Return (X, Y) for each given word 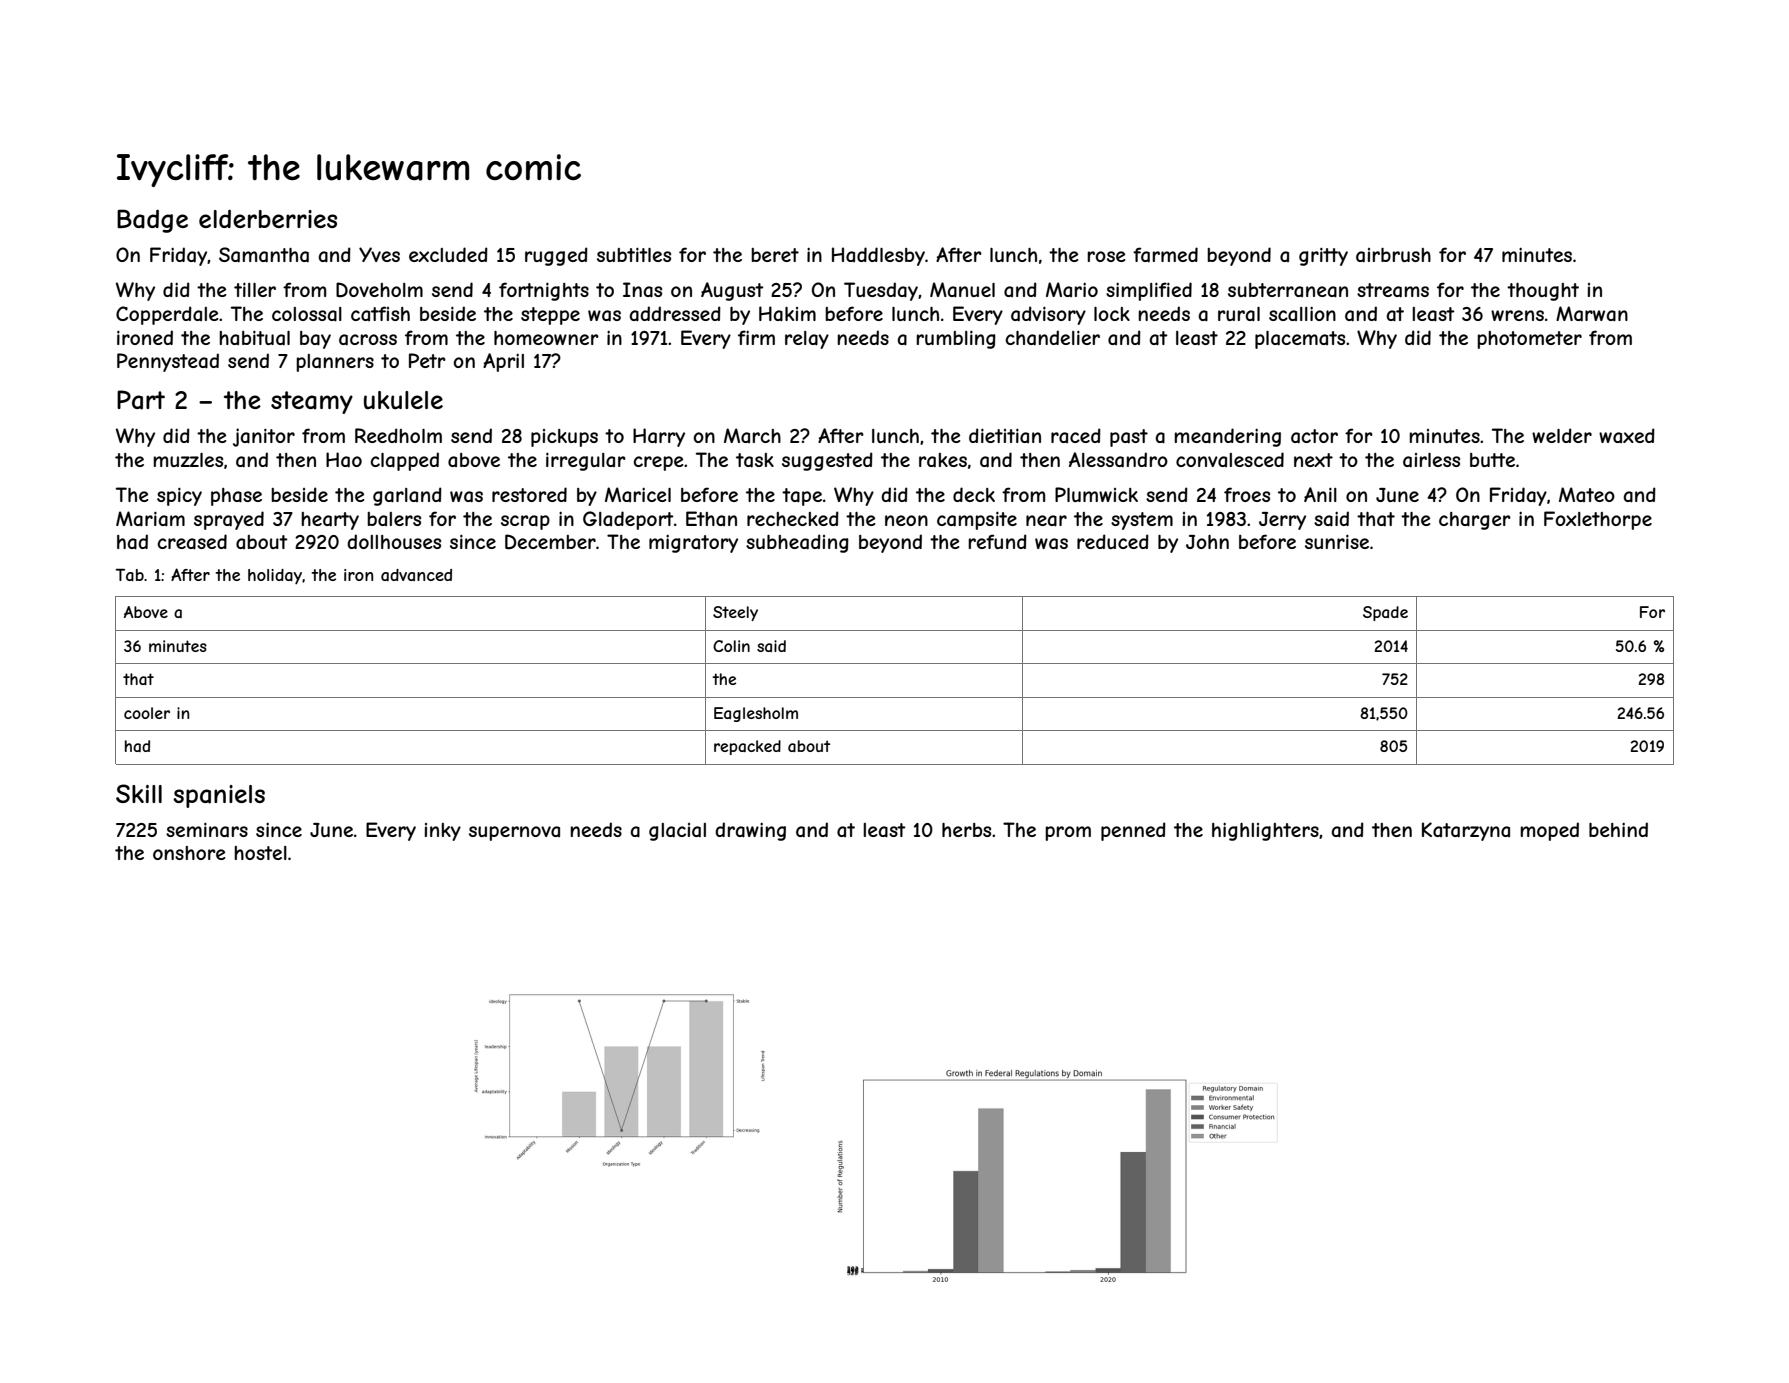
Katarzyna (1466, 831)
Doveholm (379, 290)
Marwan (1592, 314)
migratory (693, 543)
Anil (1320, 494)
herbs (966, 830)
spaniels (219, 796)
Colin (731, 646)
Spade (1385, 613)
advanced (416, 575)
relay (807, 340)
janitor (264, 437)
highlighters (1265, 831)
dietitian (1005, 435)
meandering (1227, 437)
